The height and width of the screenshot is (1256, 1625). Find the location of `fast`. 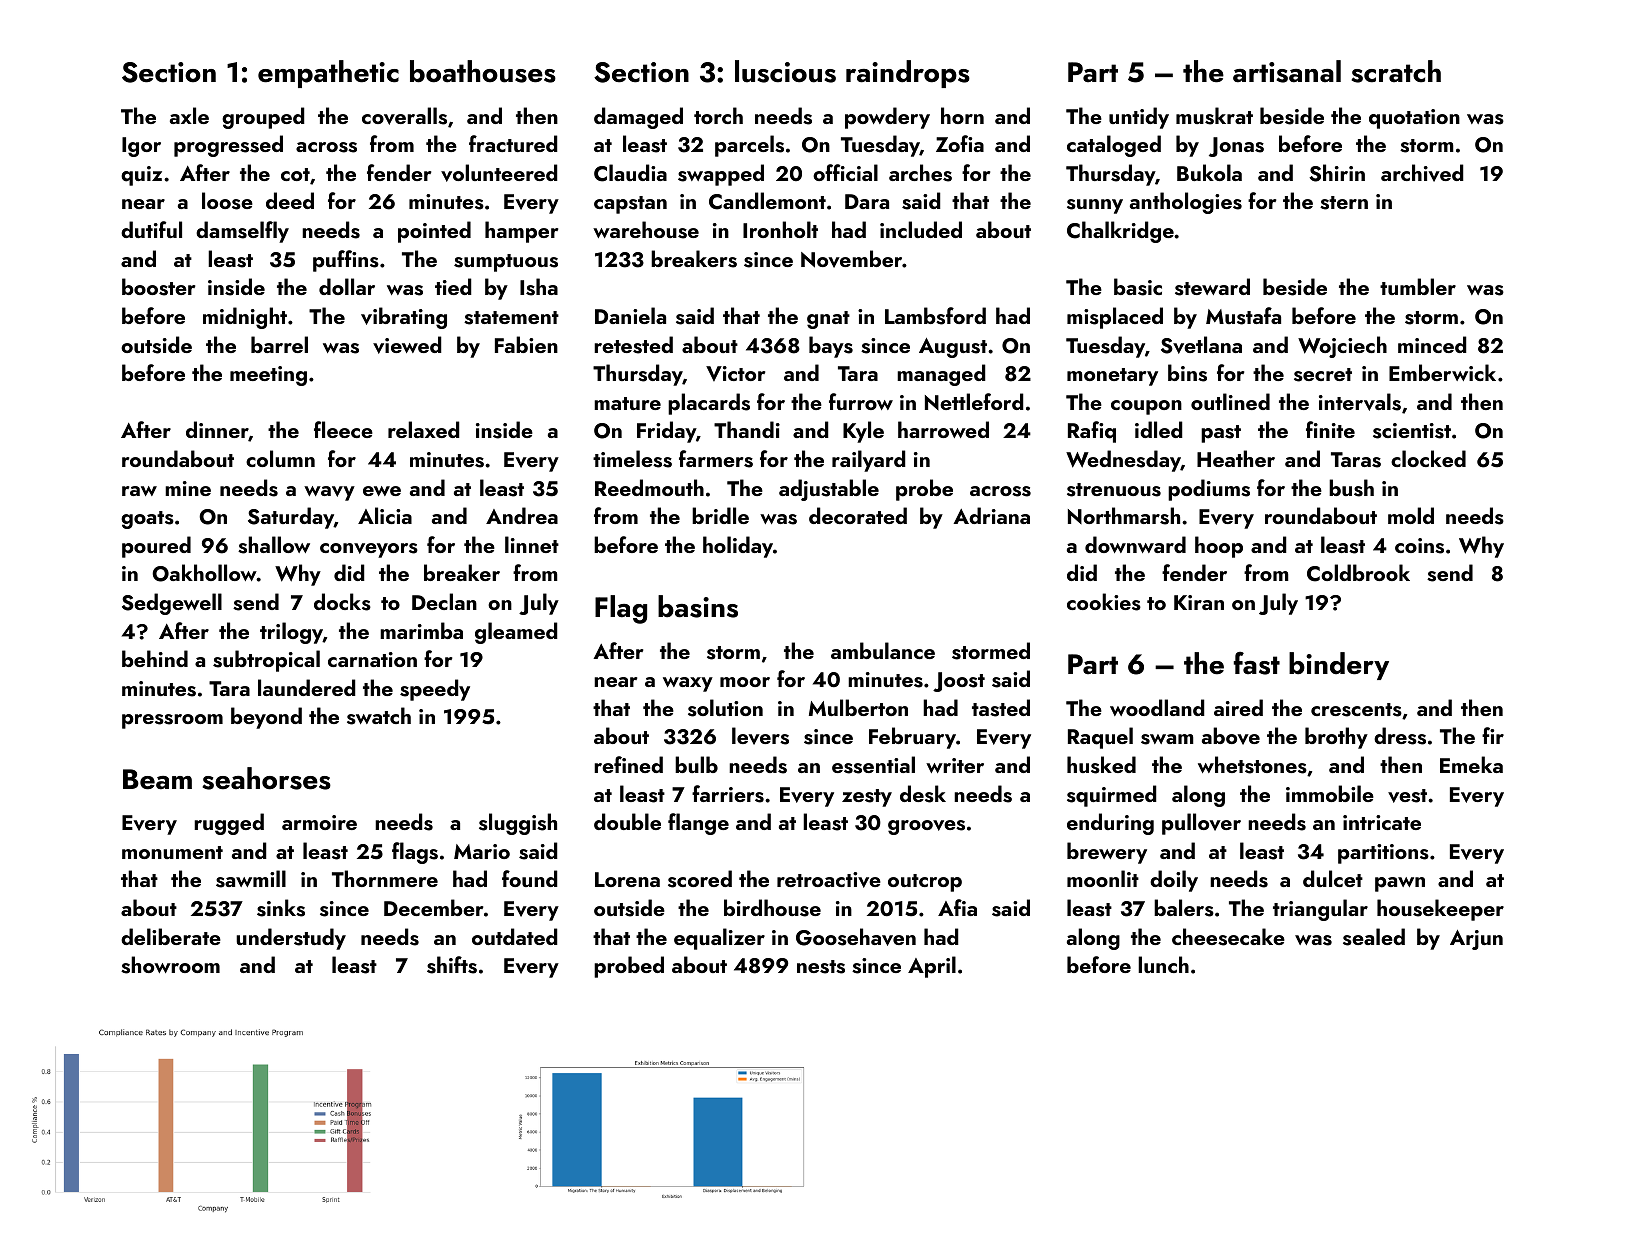

fast is located at coordinates (1256, 663).
